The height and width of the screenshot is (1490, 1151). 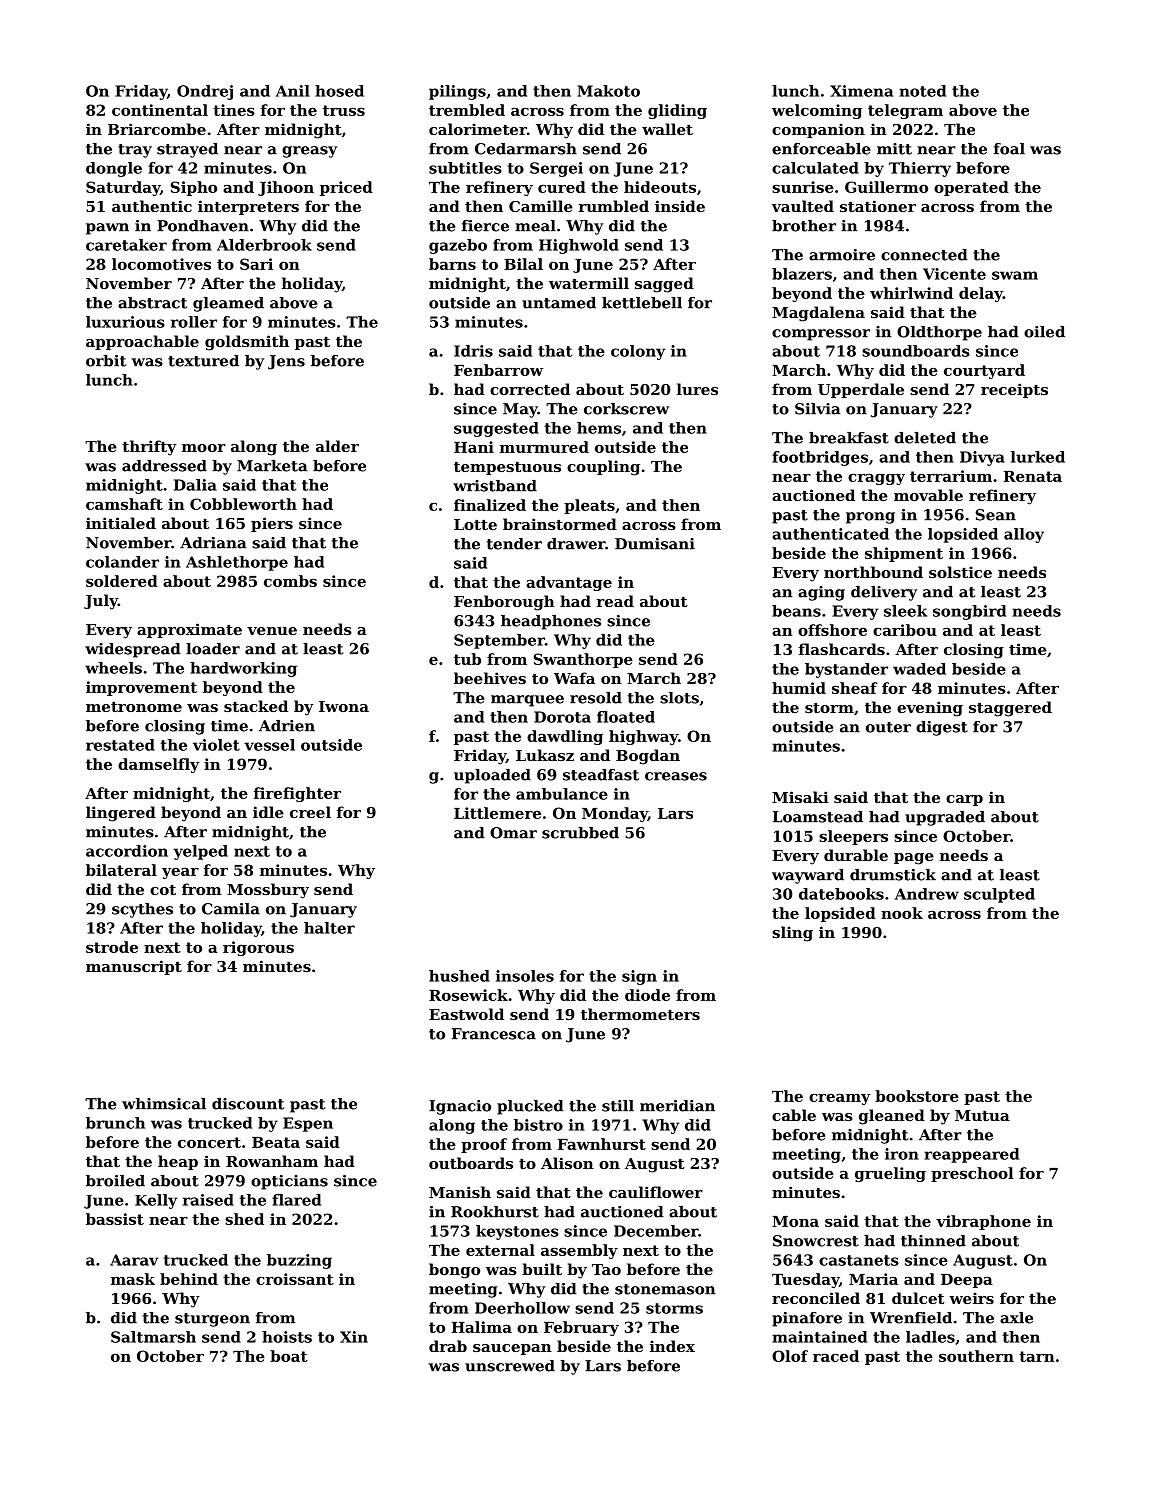 What do you see at coordinates (982, 1115) in the screenshot?
I see `Mutua` at bounding box center [982, 1115].
